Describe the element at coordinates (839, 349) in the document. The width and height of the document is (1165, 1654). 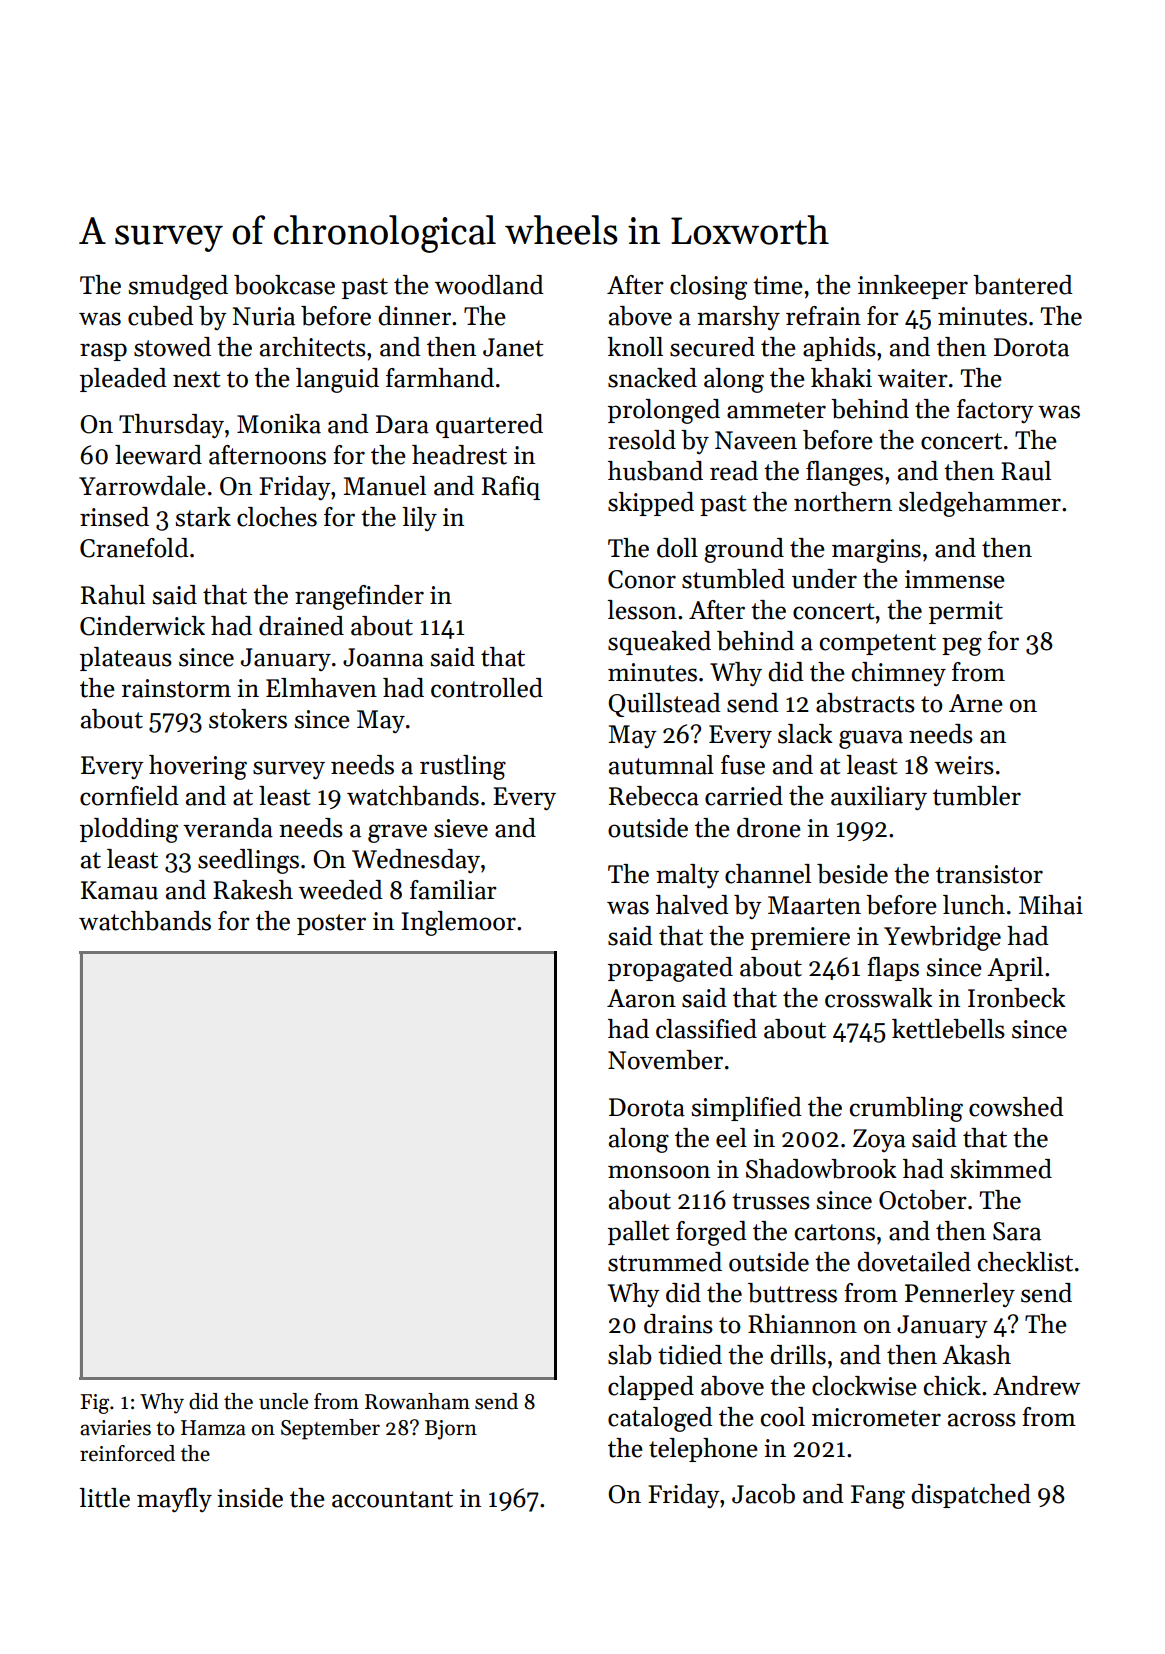
I see `aphids` at that location.
